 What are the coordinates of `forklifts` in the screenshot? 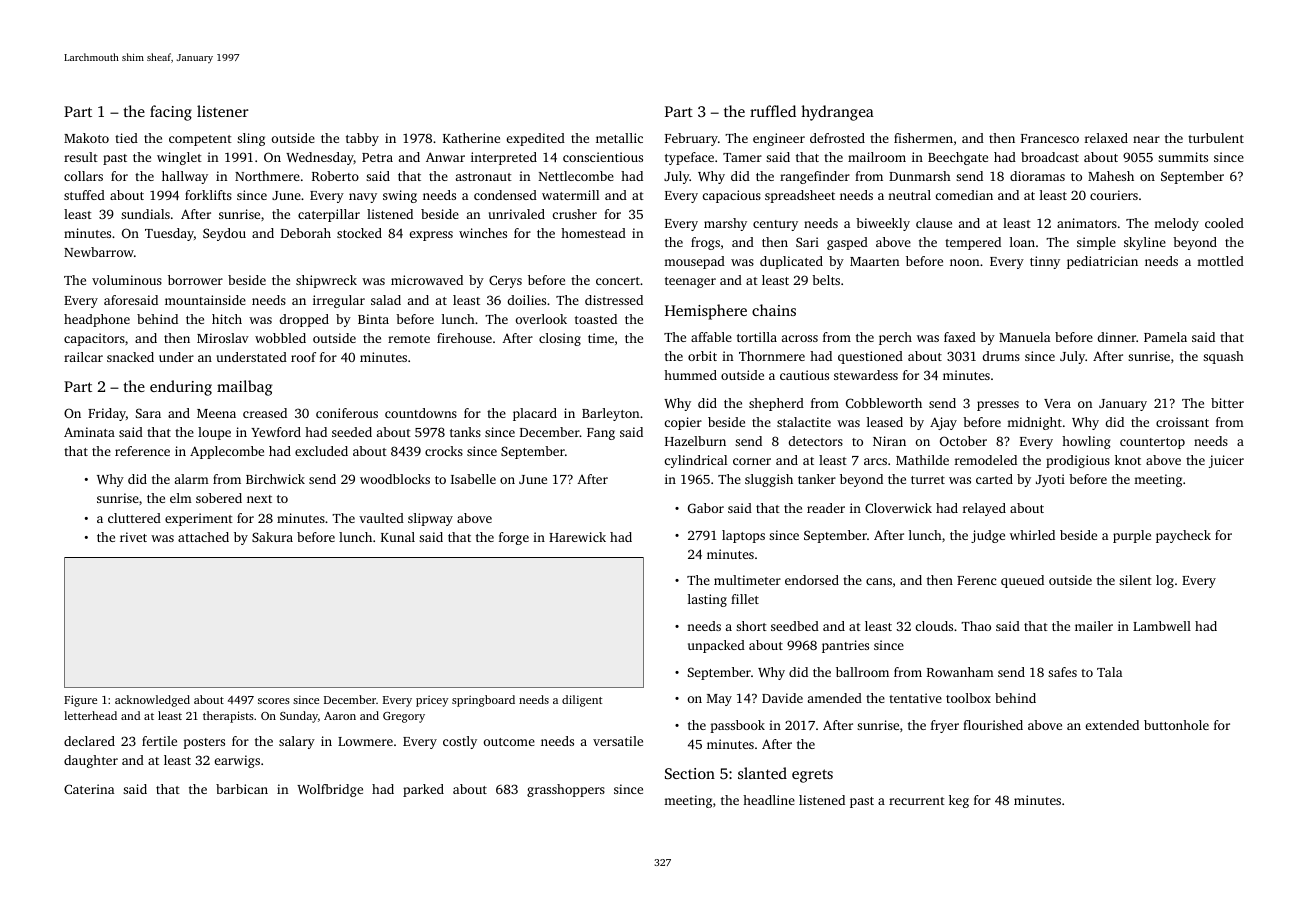 It's located at (208, 195).
